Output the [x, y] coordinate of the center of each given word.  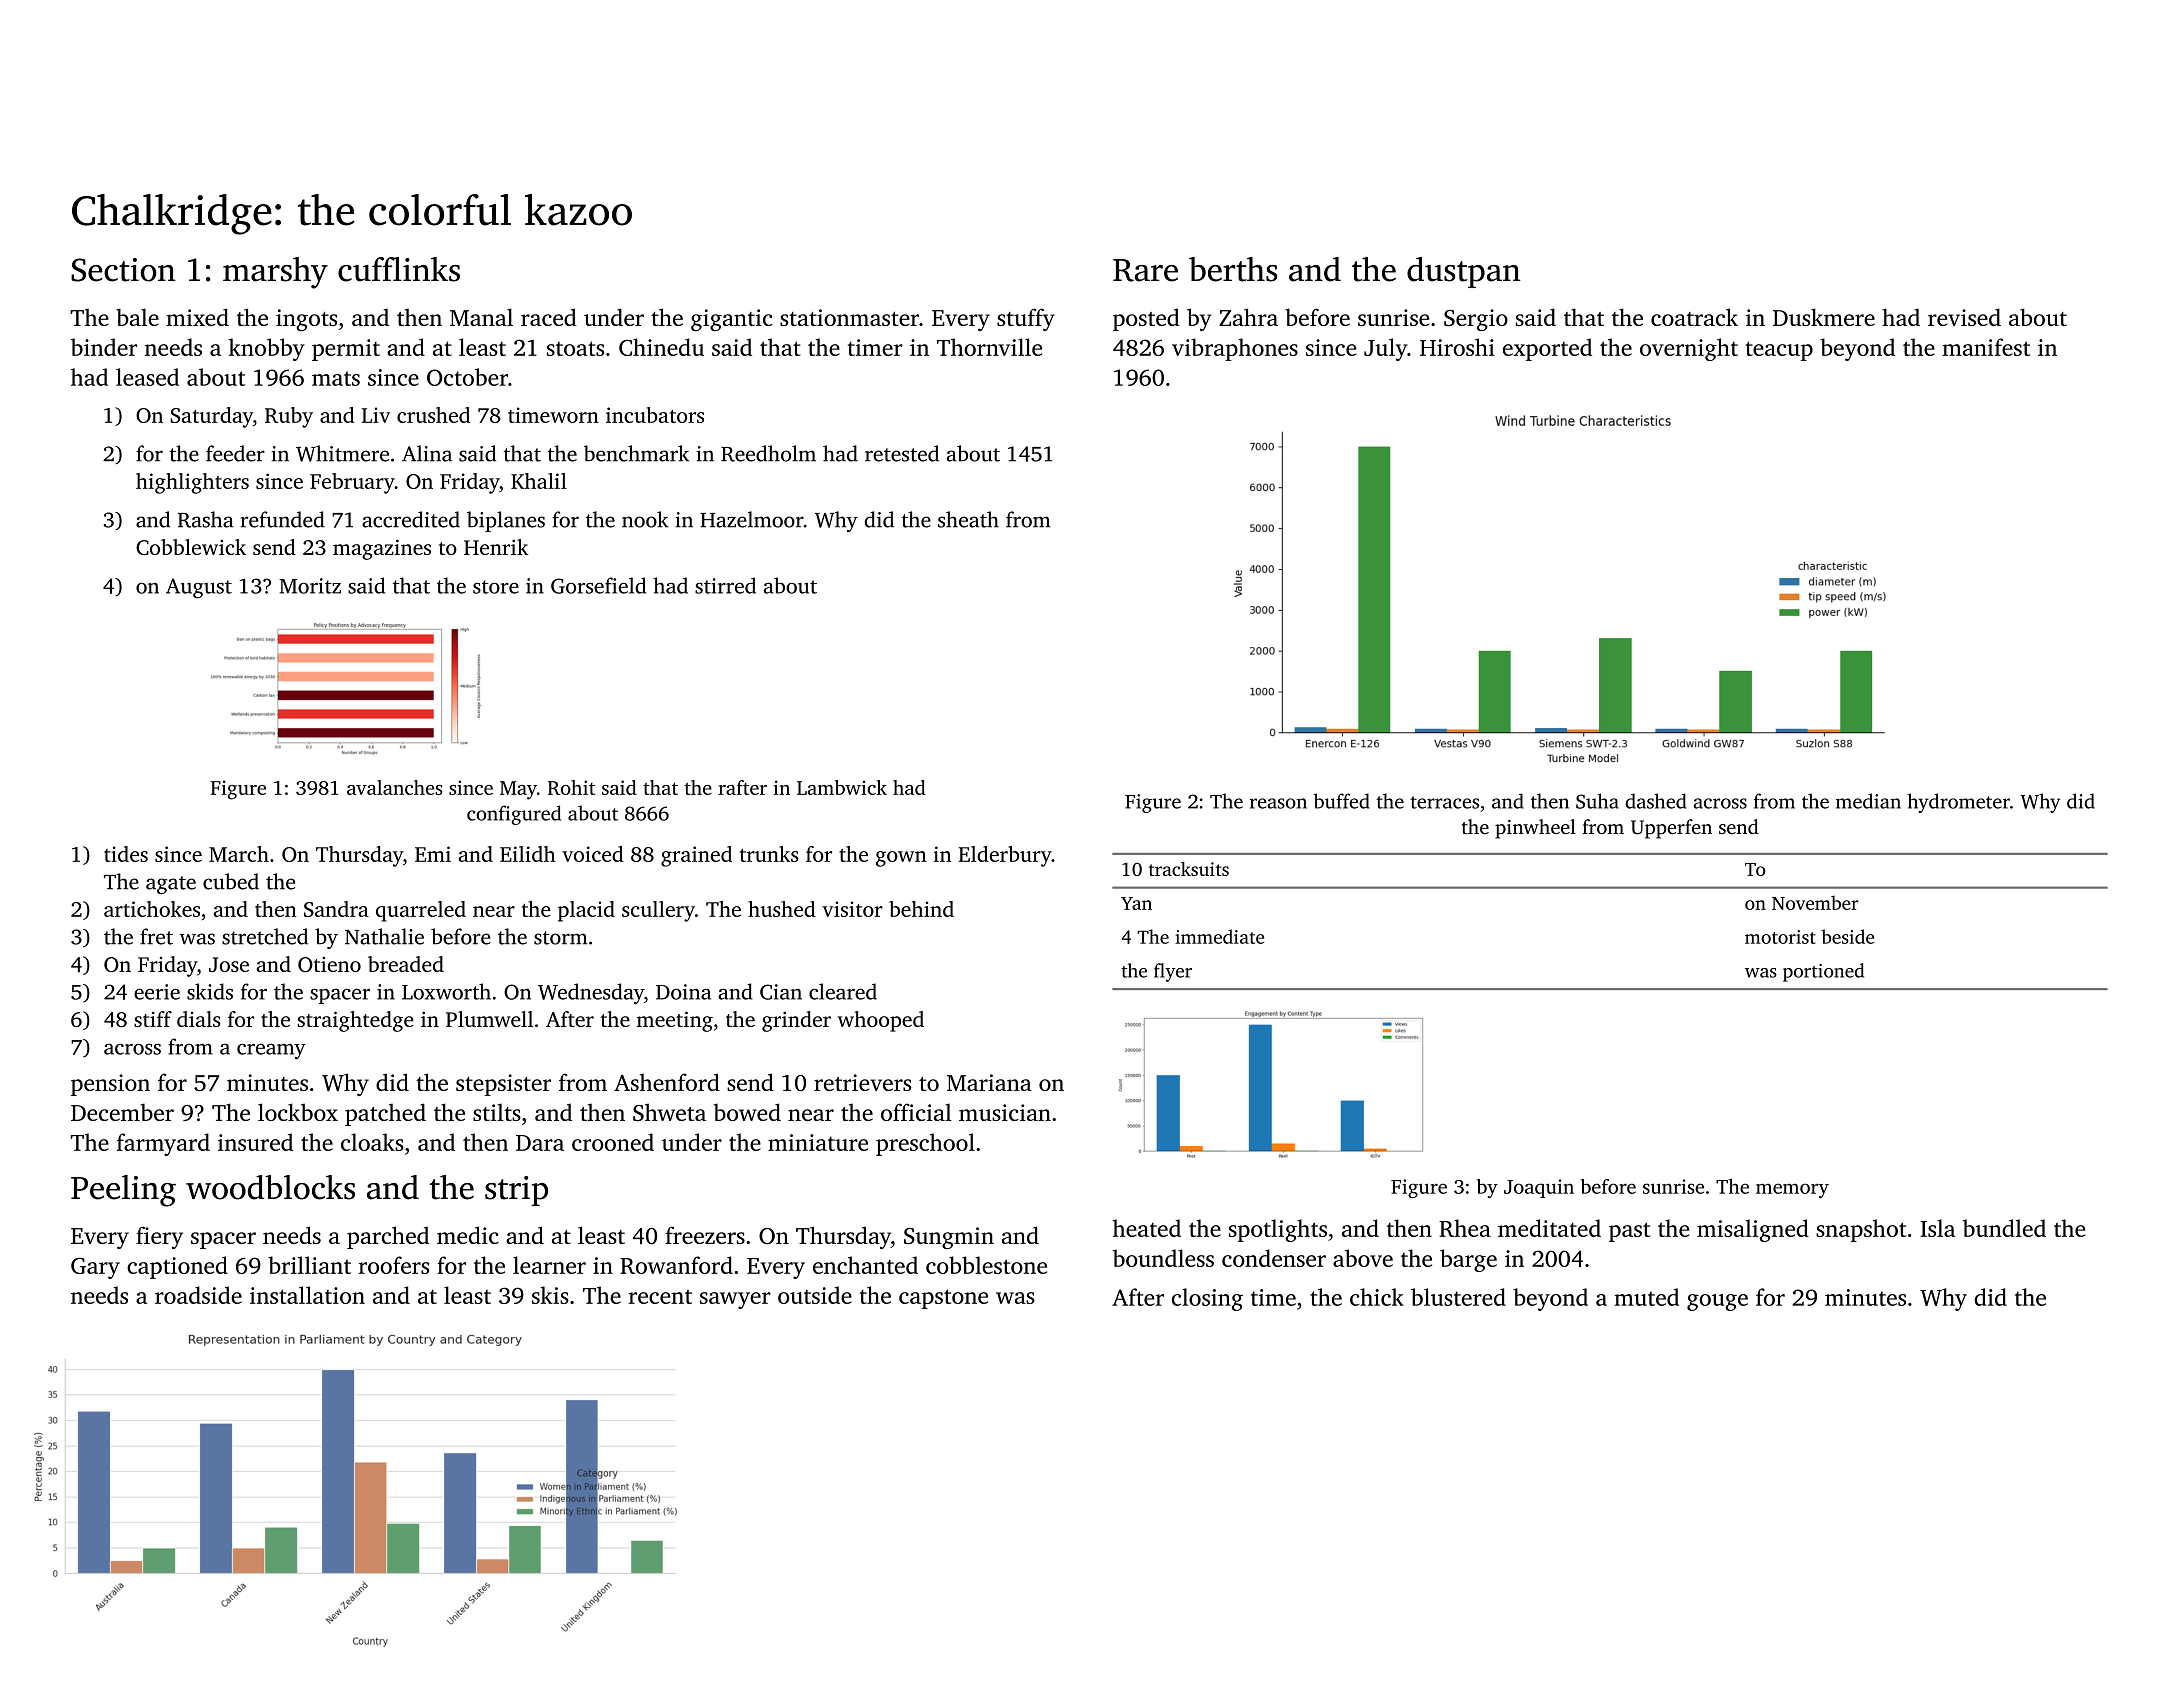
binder [104, 347]
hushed [782, 909]
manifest [1986, 347]
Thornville [989, 347]
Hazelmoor [752, 519]
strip [516, 1191]
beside [1847, 936]
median [1868, 801]
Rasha [206, 519]
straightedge [355, 1021]
